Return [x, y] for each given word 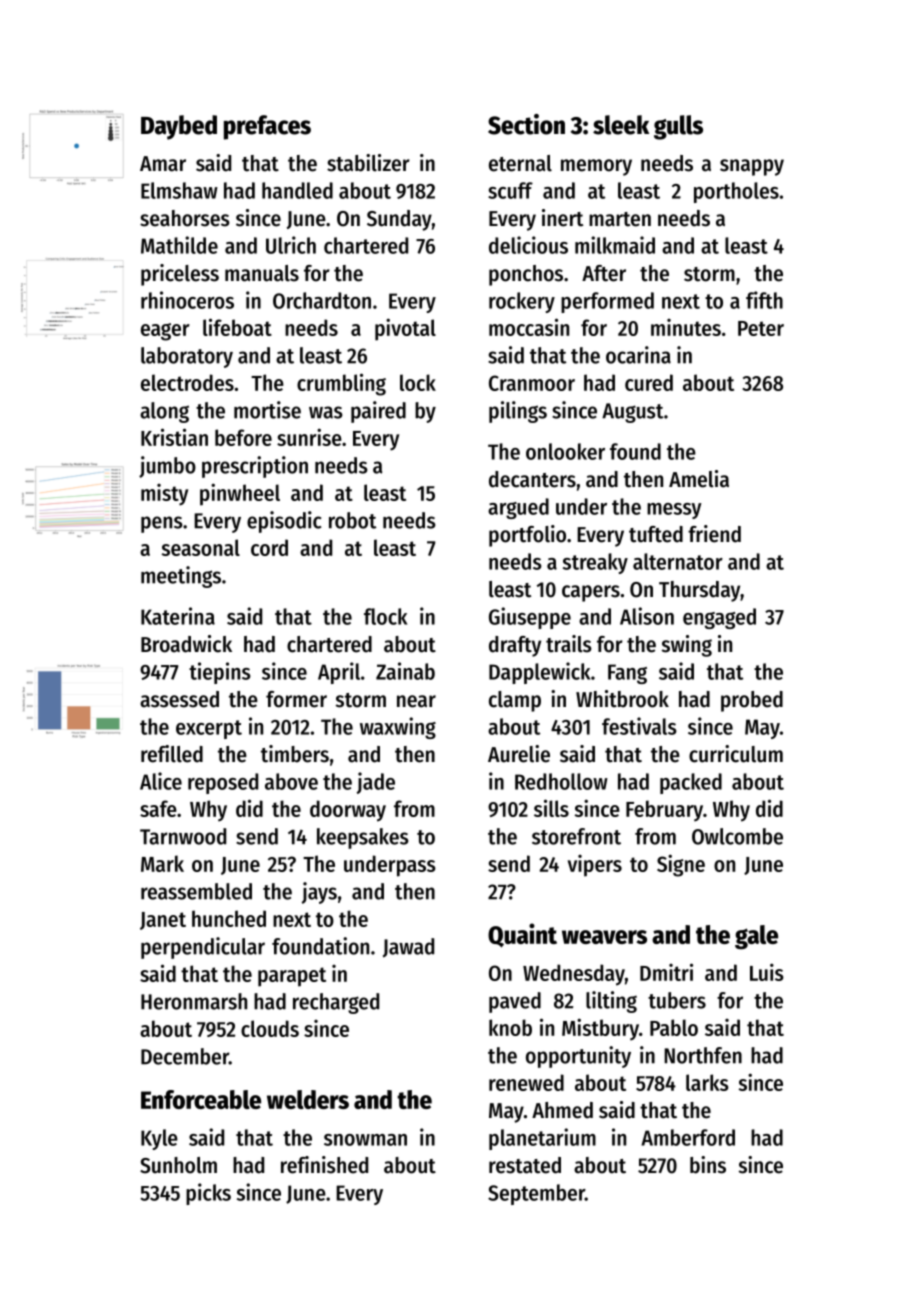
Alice [161, 781]
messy [674, 511]
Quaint [522, 935]
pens [162, 524]
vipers [595, 866]
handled [297, 190]
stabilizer [368, 163]
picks [208, 1194]
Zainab [405, 671]
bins [708, 1165]
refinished [324, 1165]
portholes [736, 192]
